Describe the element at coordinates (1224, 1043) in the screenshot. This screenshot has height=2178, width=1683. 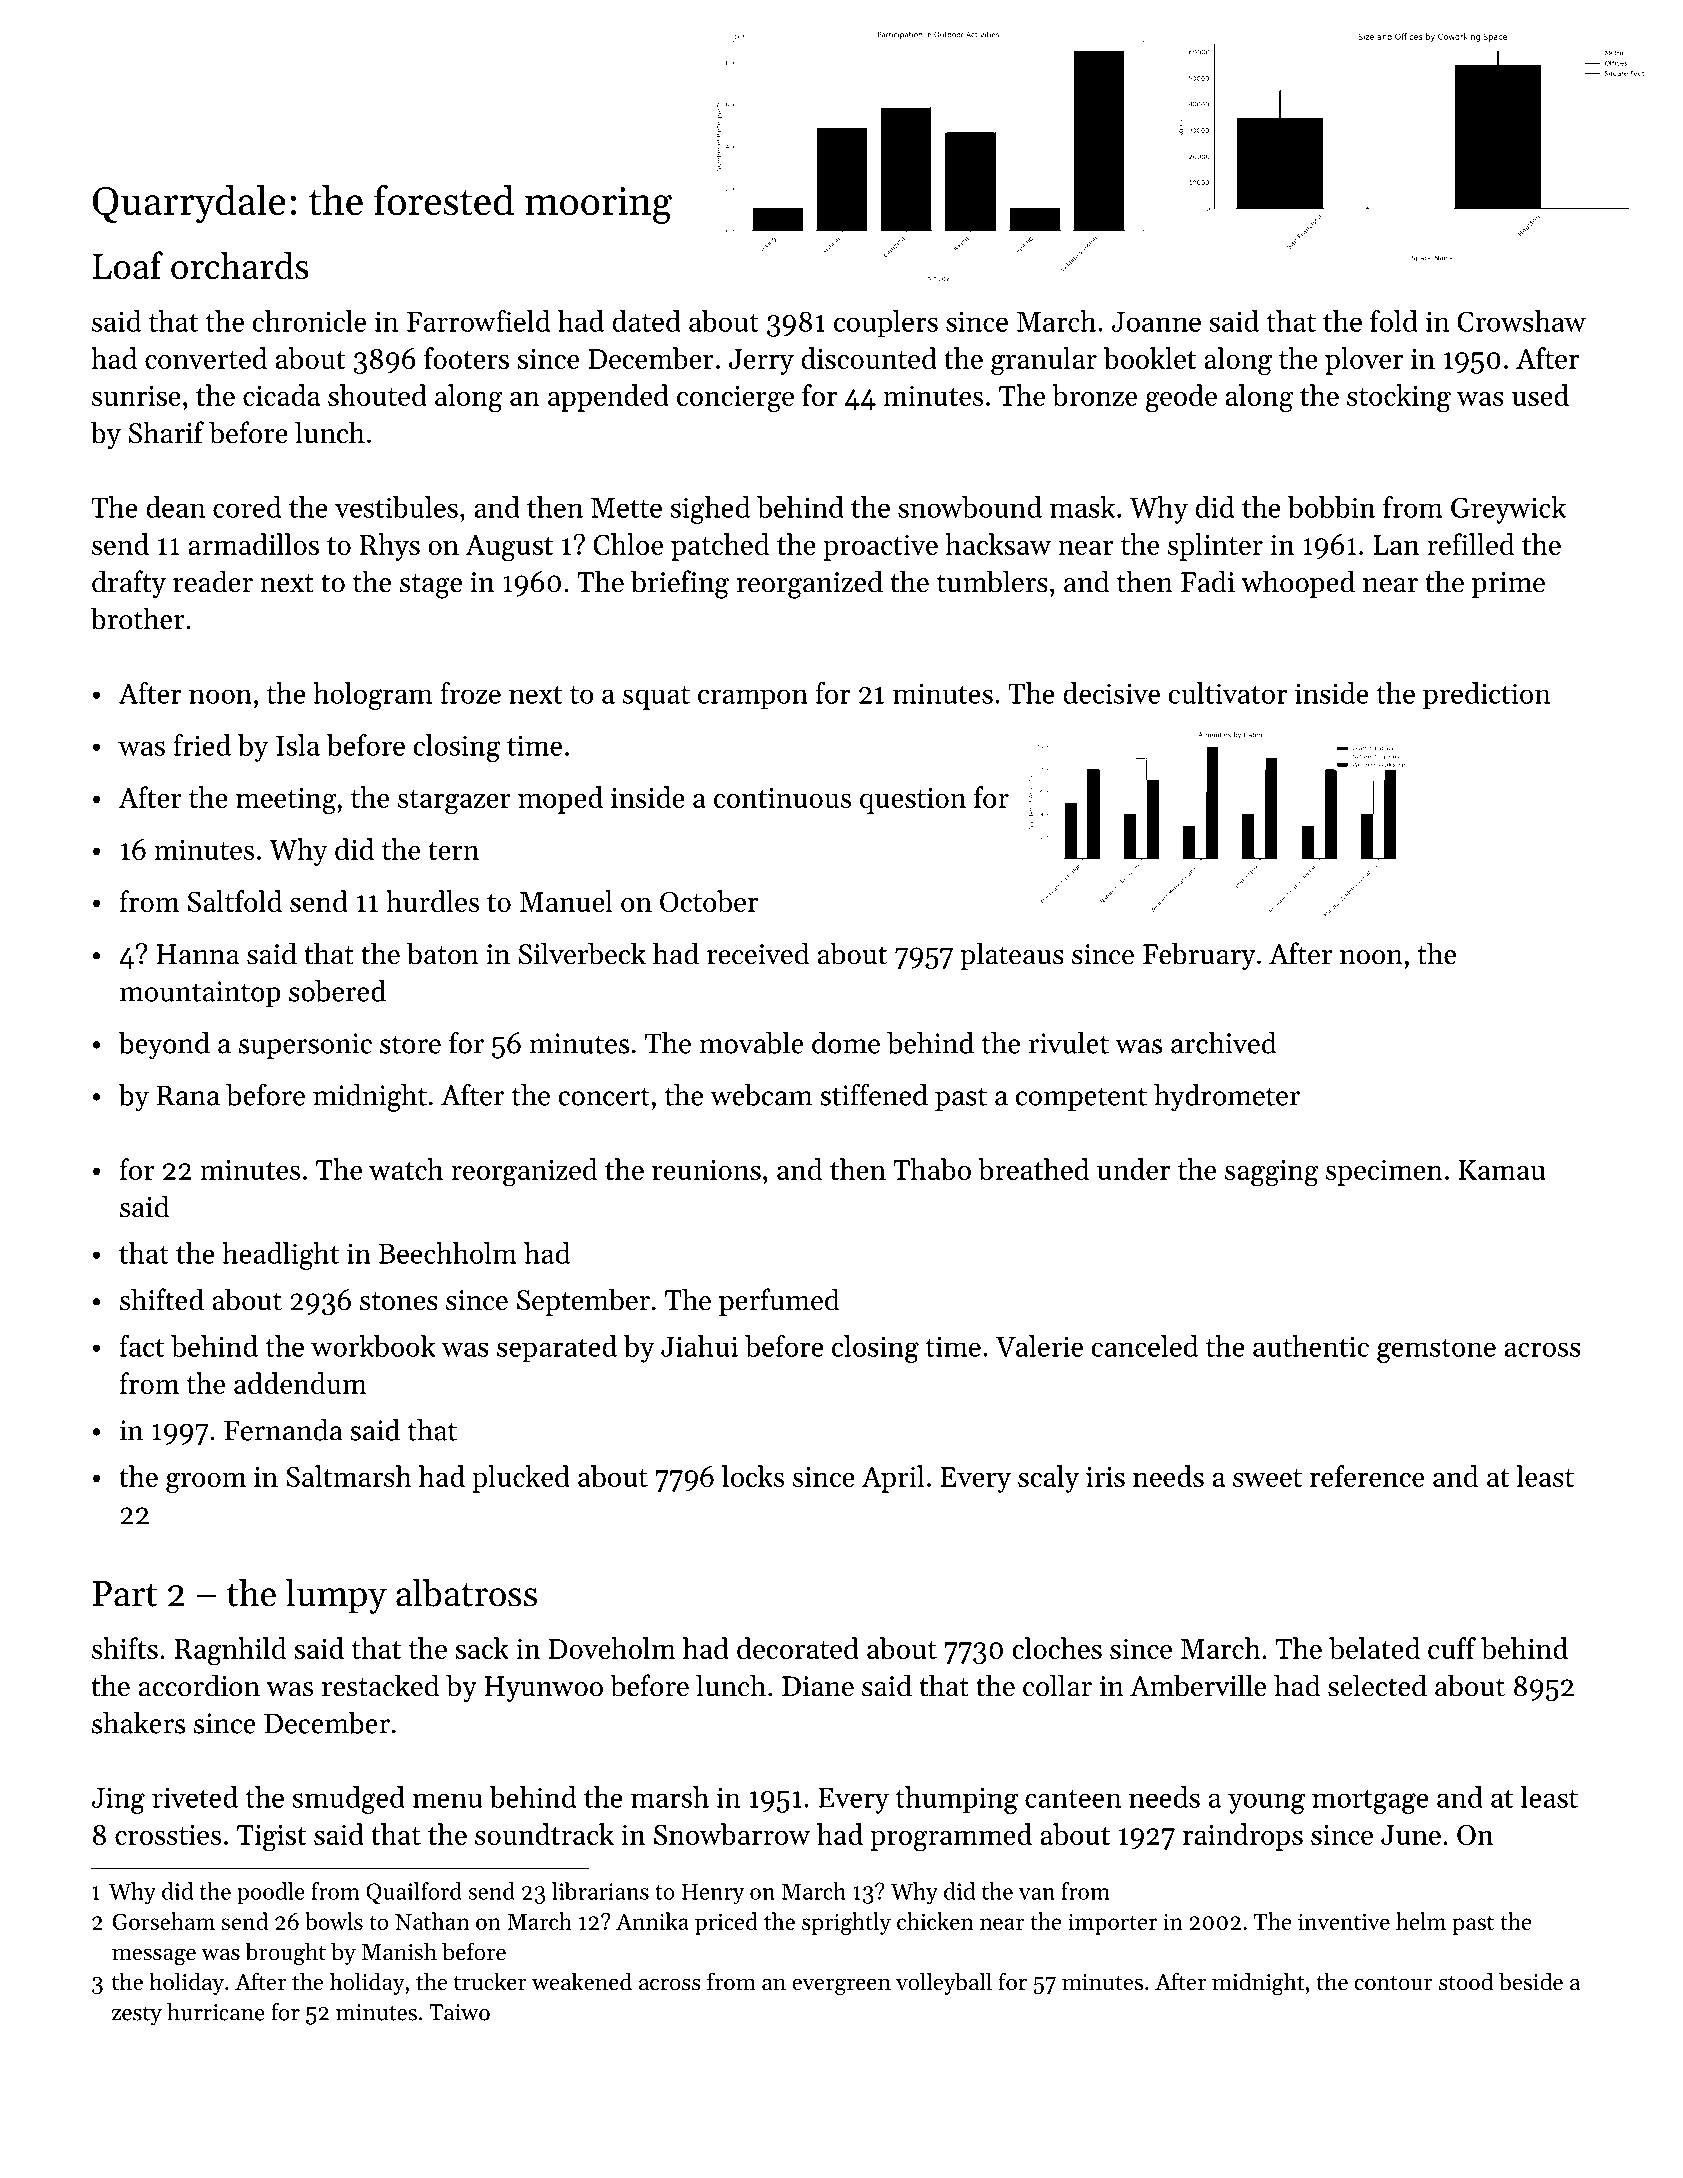
I see `archived` at that location.
